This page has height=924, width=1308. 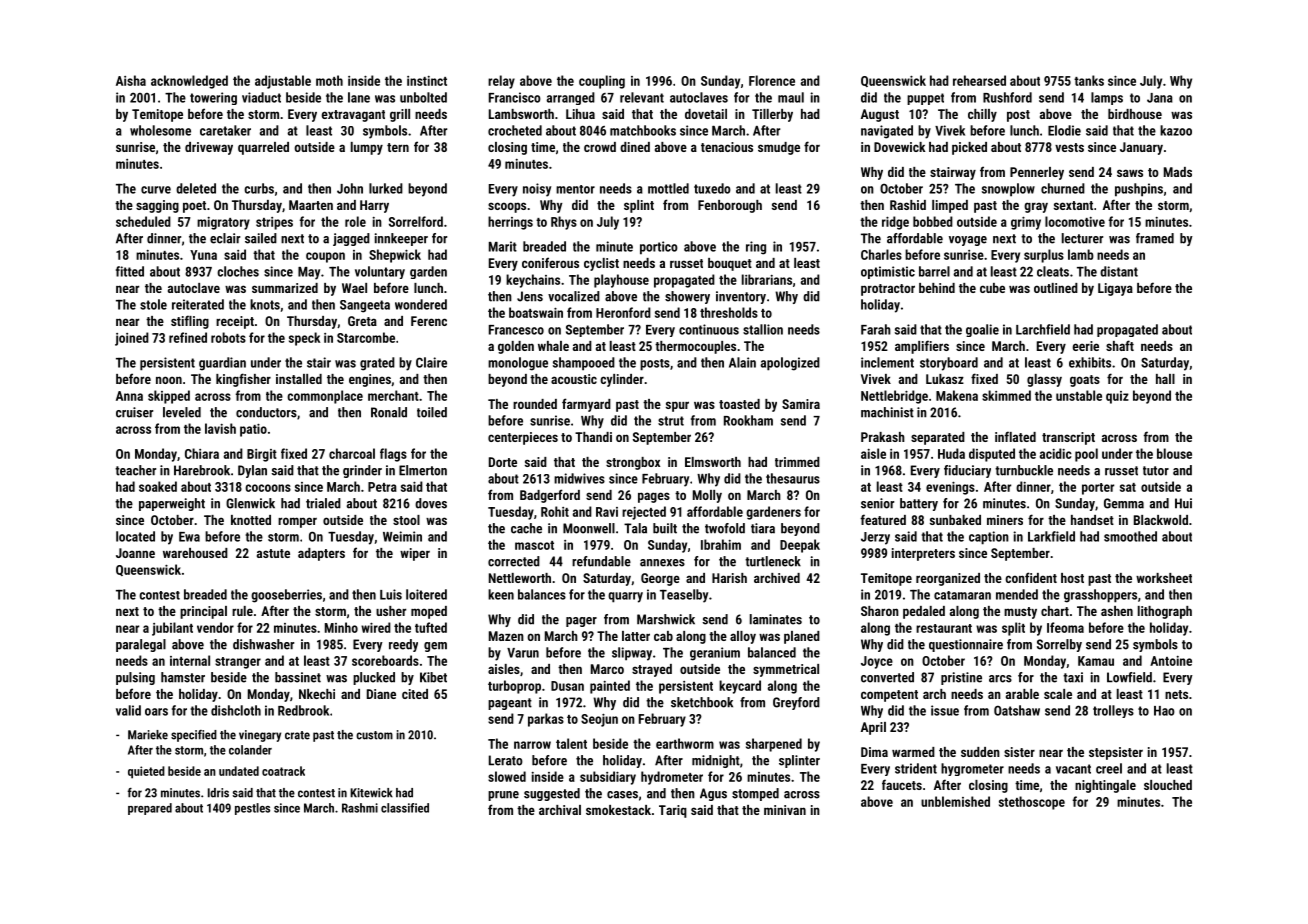 What do you see at coordinates (160, 130) in the page?
I see `wholesome` at bounding box center [160, 130].
